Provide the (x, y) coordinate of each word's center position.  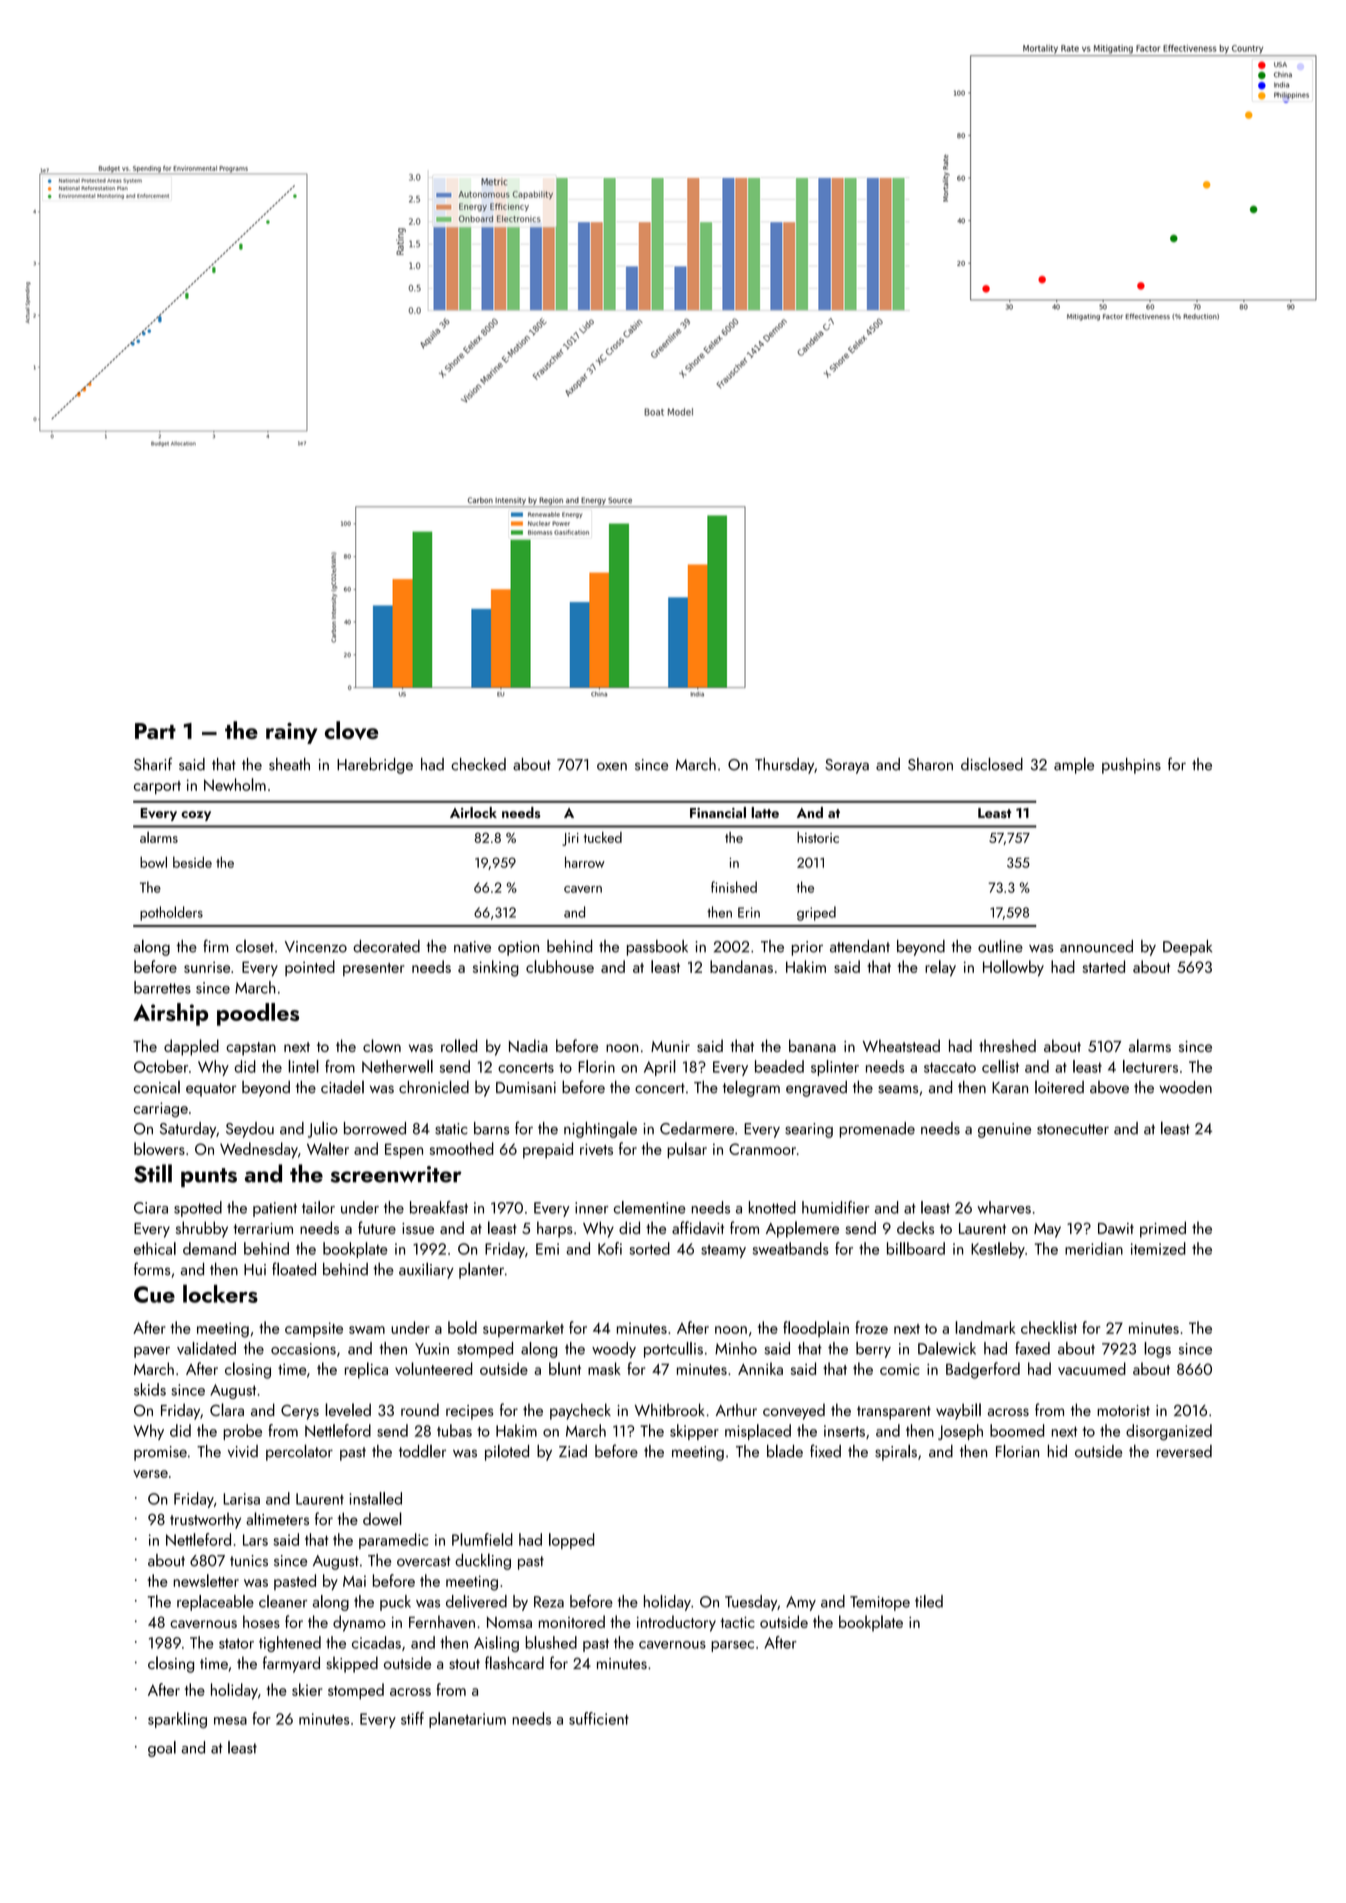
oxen (612, 766)
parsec (732, 1646)
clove (351, 730)
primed (1163, 1229)
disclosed (992, 764)
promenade (877, 1130)
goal (162, 1749)
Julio (323, 1129)
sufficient (599, 1718)
